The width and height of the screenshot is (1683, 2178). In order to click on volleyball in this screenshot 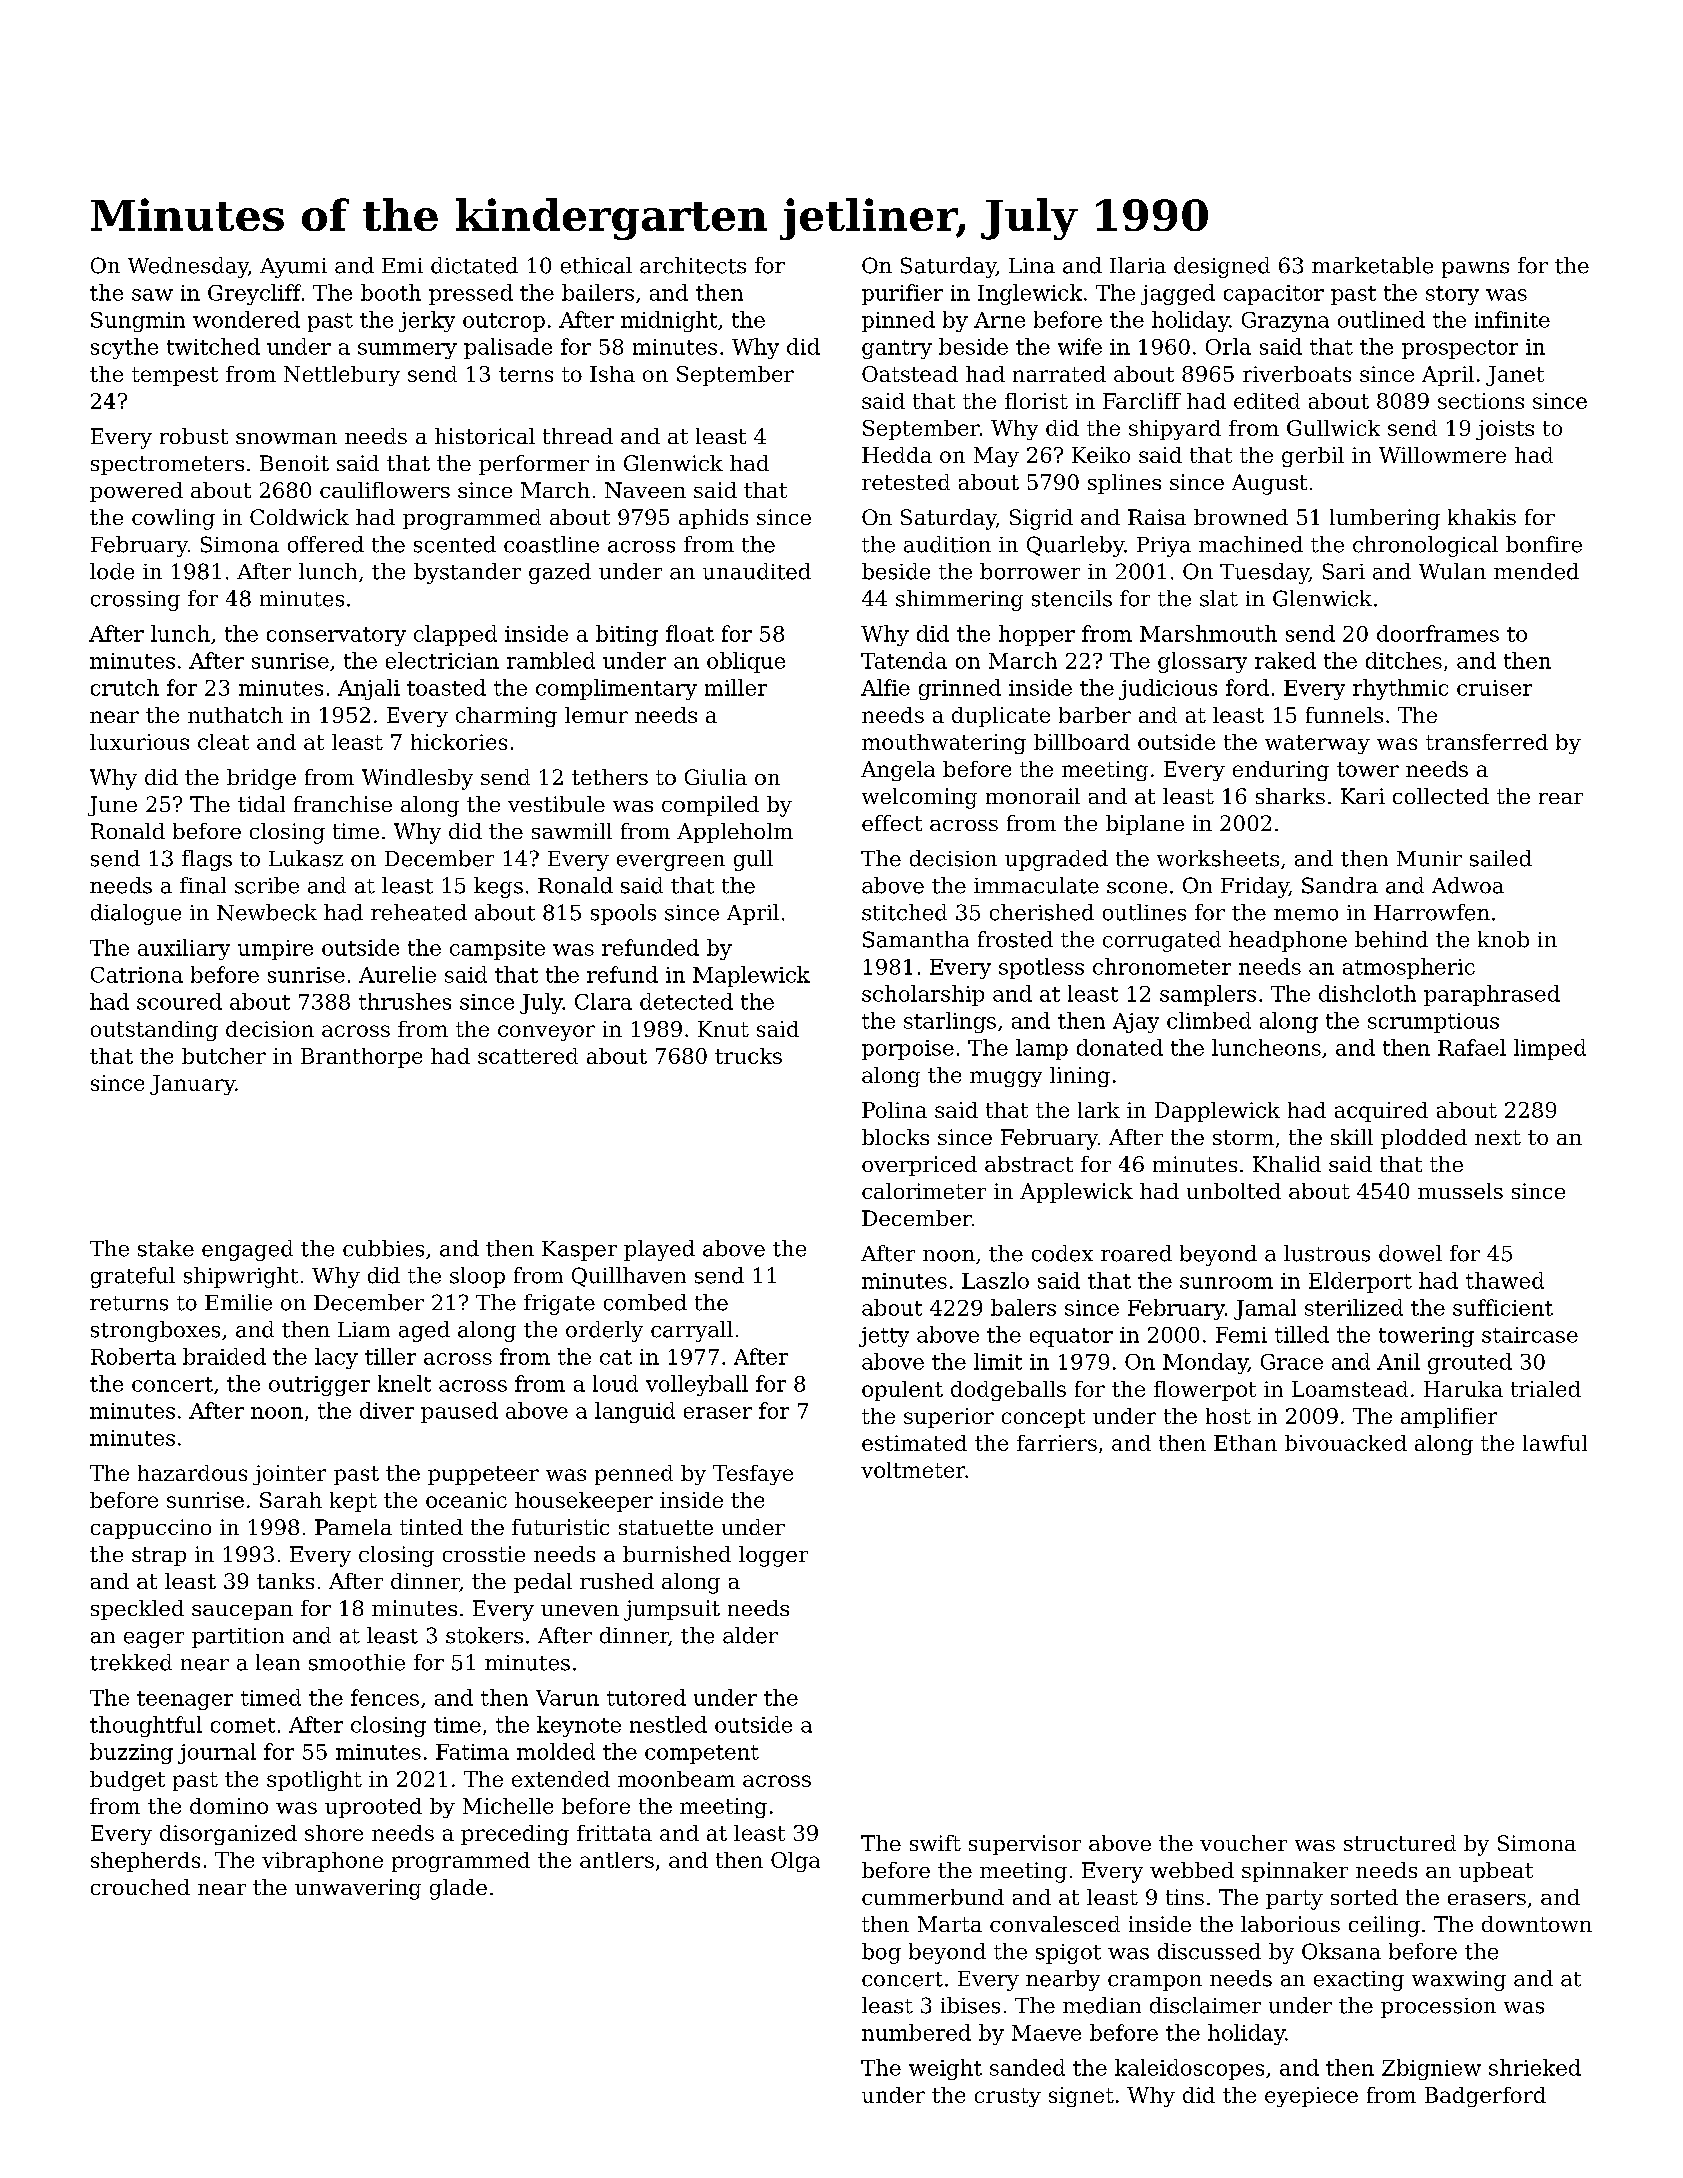, I will do `click(697, 1385)`.
